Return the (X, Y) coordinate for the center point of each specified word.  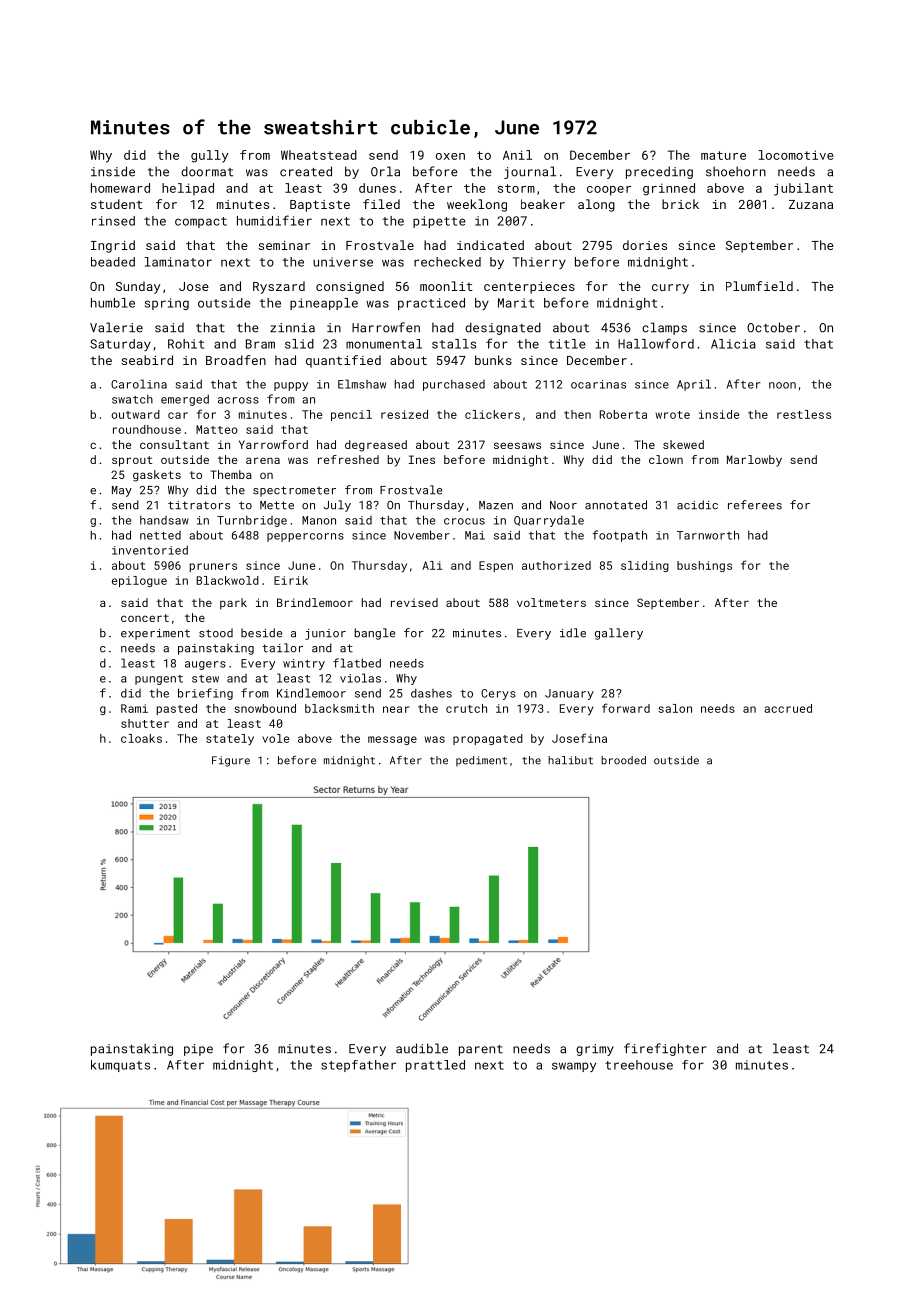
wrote (672, 415)
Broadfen (236, 360)
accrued (788, 708)
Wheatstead (319, 155)
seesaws (517, 445)
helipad (188, 189)
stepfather (358, 1066)
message (392, 740)
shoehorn (736, 171)
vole (275, 738)
